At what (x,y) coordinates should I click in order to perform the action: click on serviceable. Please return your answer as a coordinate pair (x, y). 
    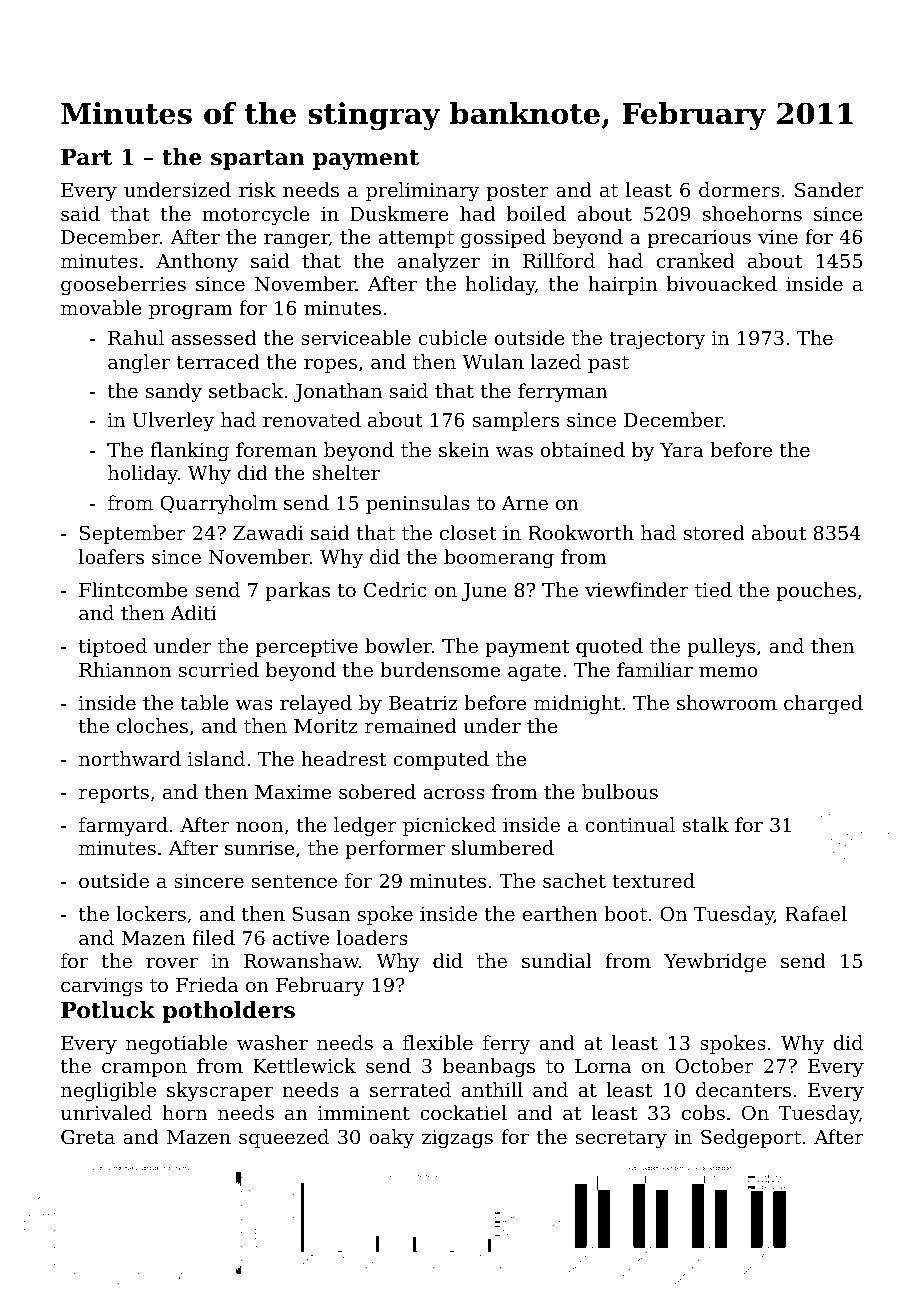
    Looking at the image, I should click on (356, 337).
